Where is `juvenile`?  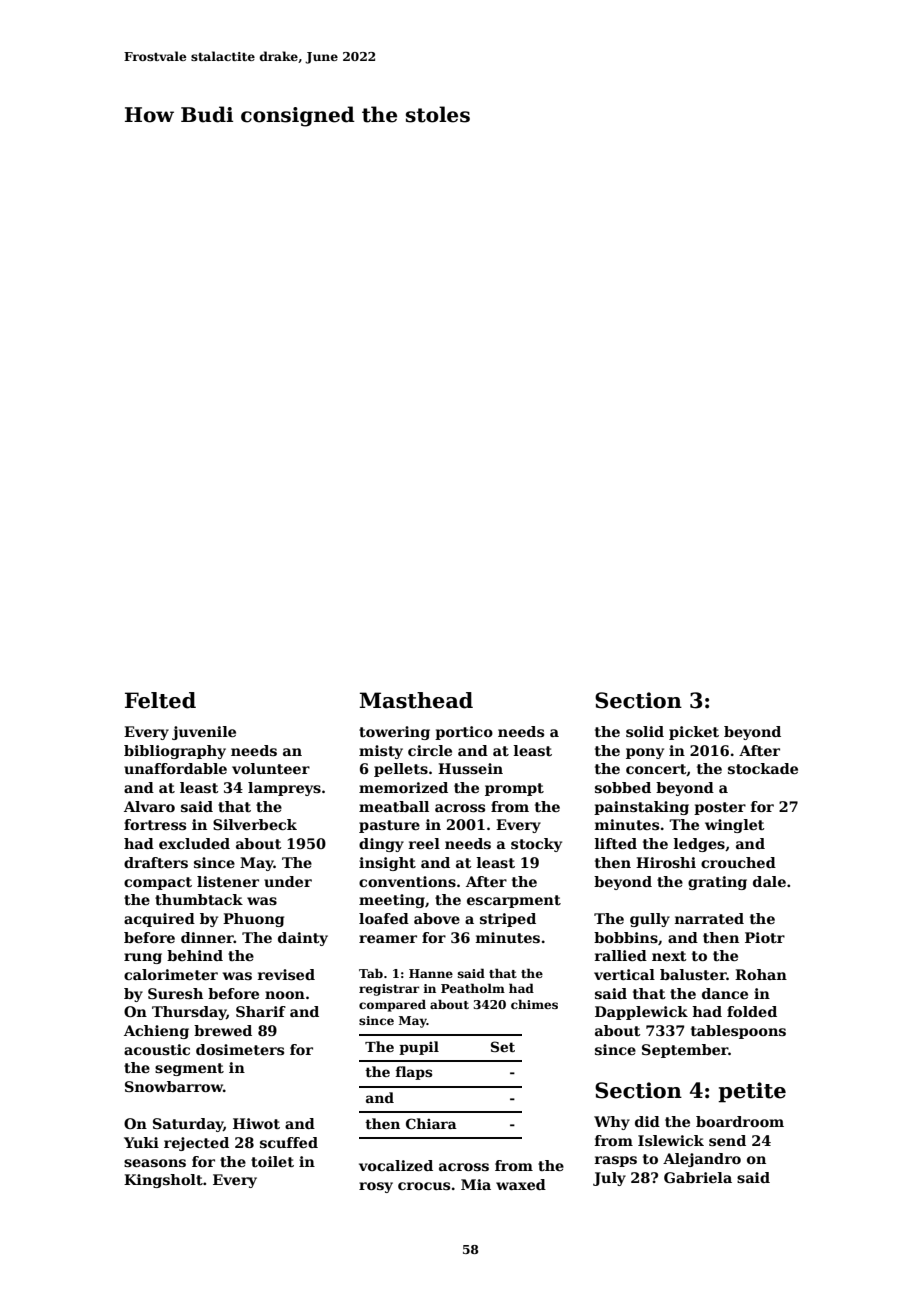 juvenile is located at coordinates (204, 733).
